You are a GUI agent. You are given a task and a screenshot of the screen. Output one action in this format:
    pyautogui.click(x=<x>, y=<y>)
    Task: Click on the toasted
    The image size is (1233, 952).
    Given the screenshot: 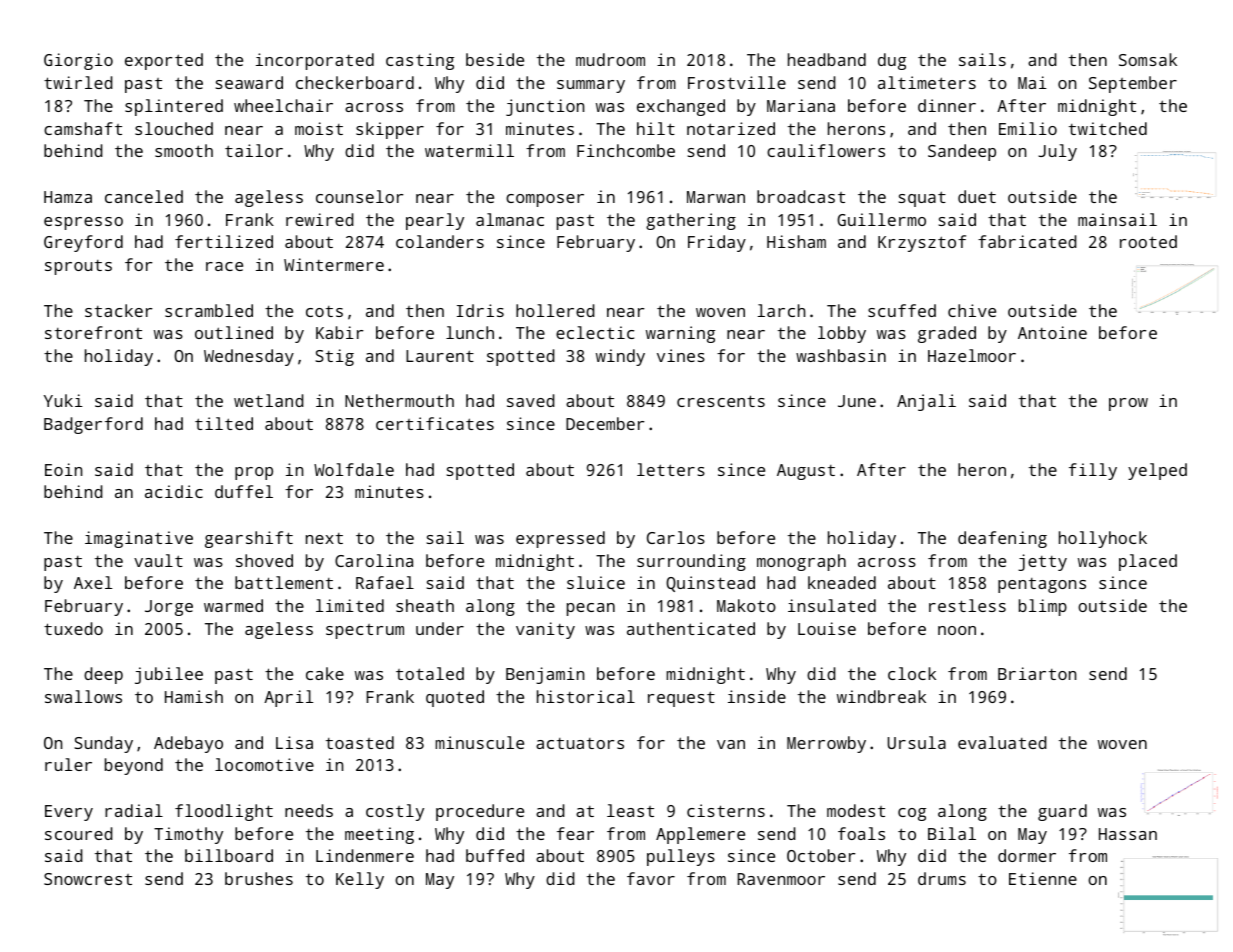 What is the action you would take?
    pyautogui.click(x=360, y=742)
